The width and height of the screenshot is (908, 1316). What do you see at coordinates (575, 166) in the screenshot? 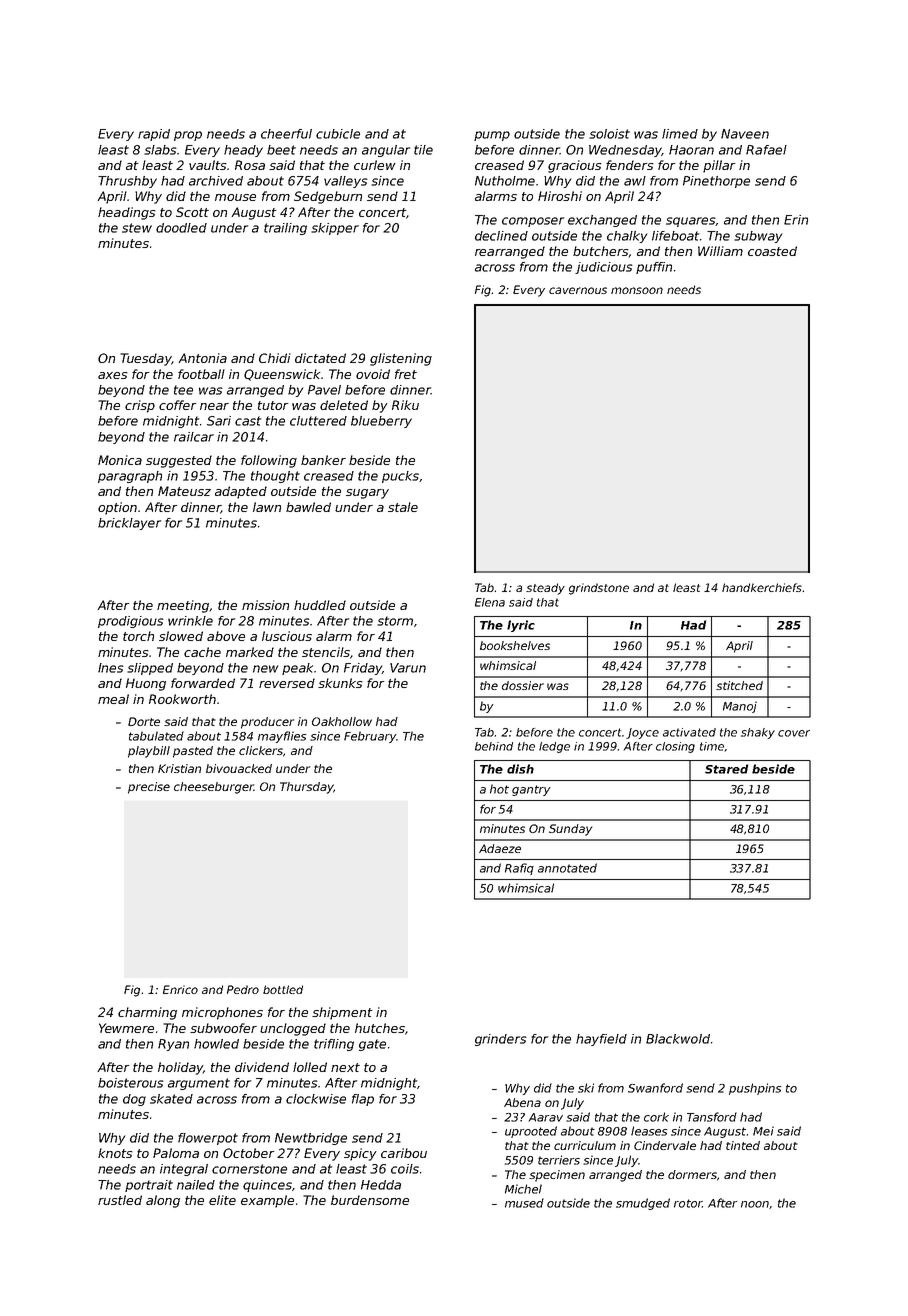
I see `gracious` at bounding box center [575, 166].
